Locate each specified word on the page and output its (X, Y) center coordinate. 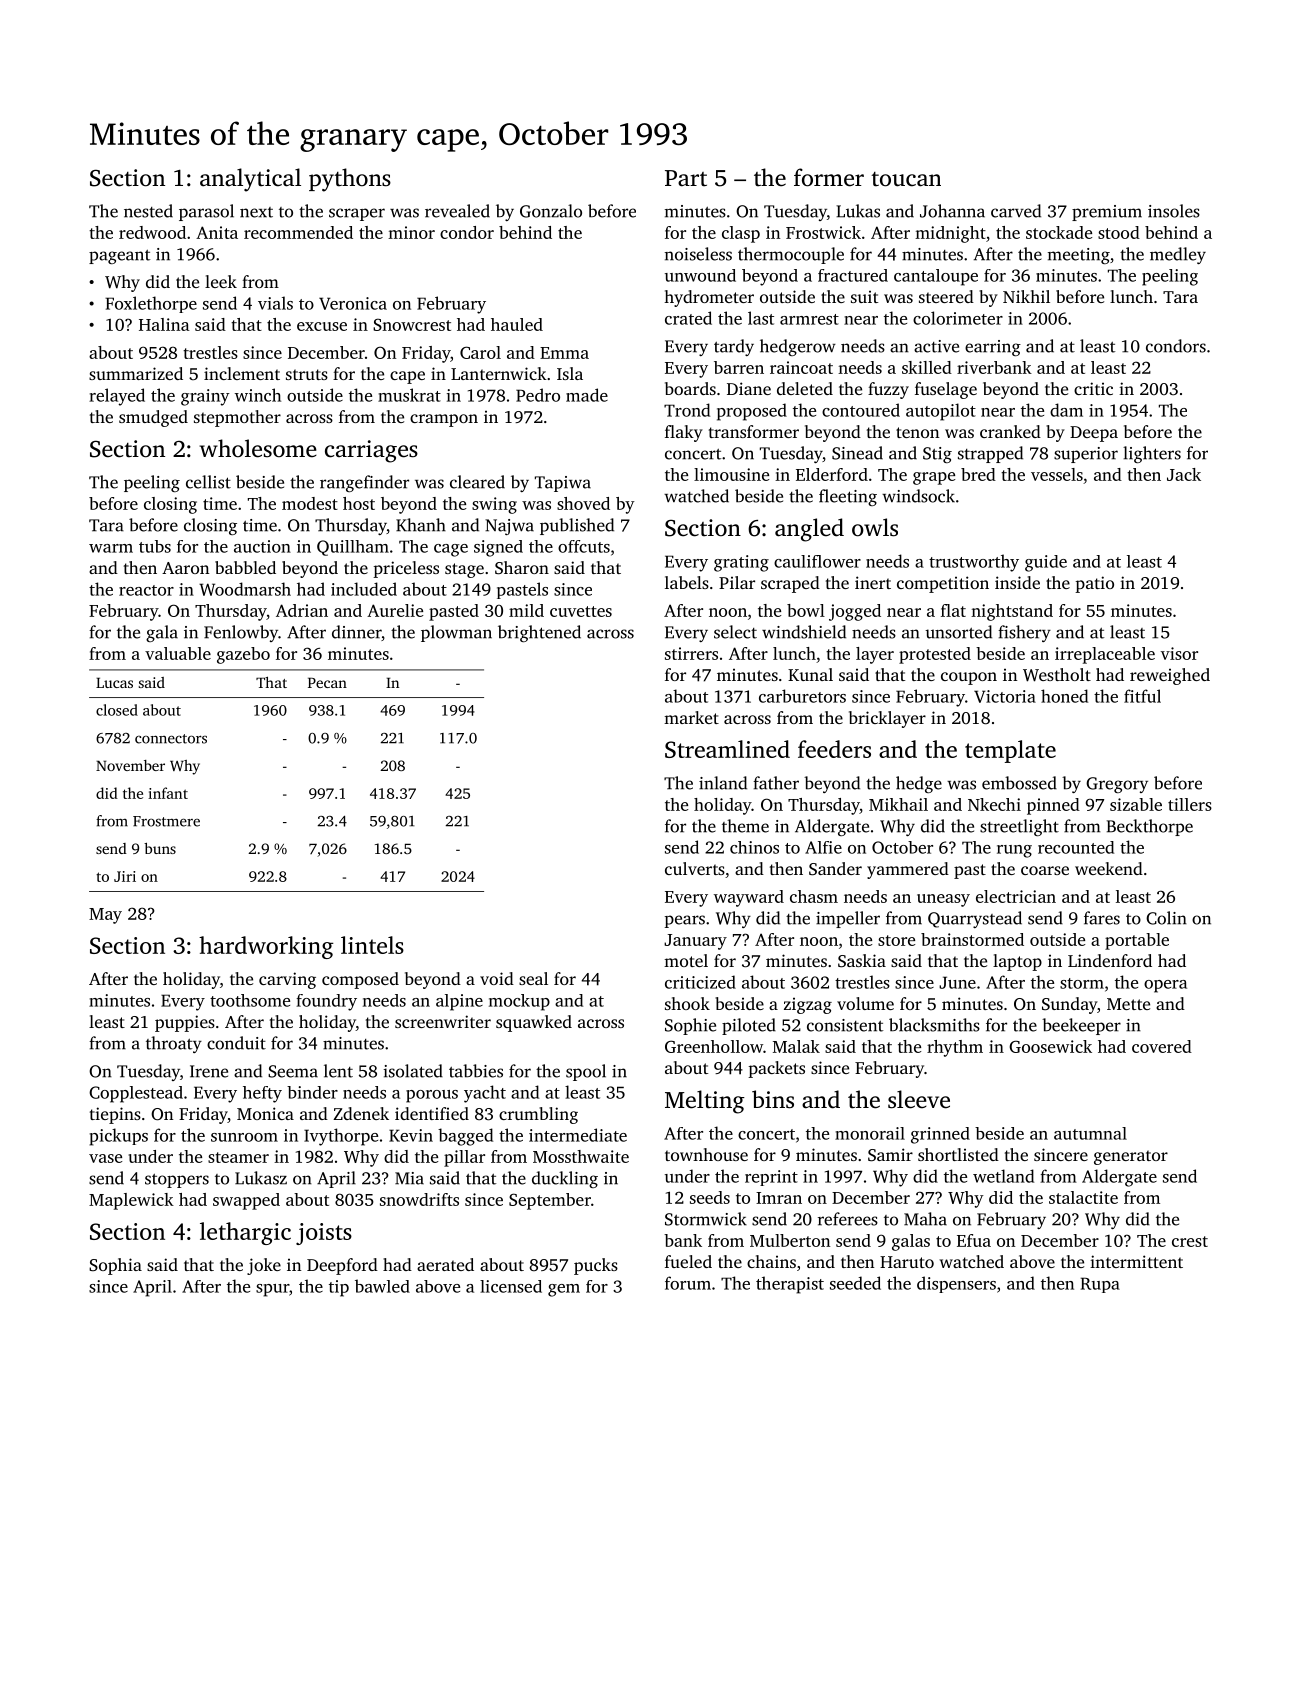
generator (1131, 1157)
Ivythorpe (341, 1137)
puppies (185, 1023)
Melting (705, 1102)
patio (1094, 584)
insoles (1174, 211)
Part (686, 178)
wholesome (258, 448)
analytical (250, 180)
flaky (684, 433)
